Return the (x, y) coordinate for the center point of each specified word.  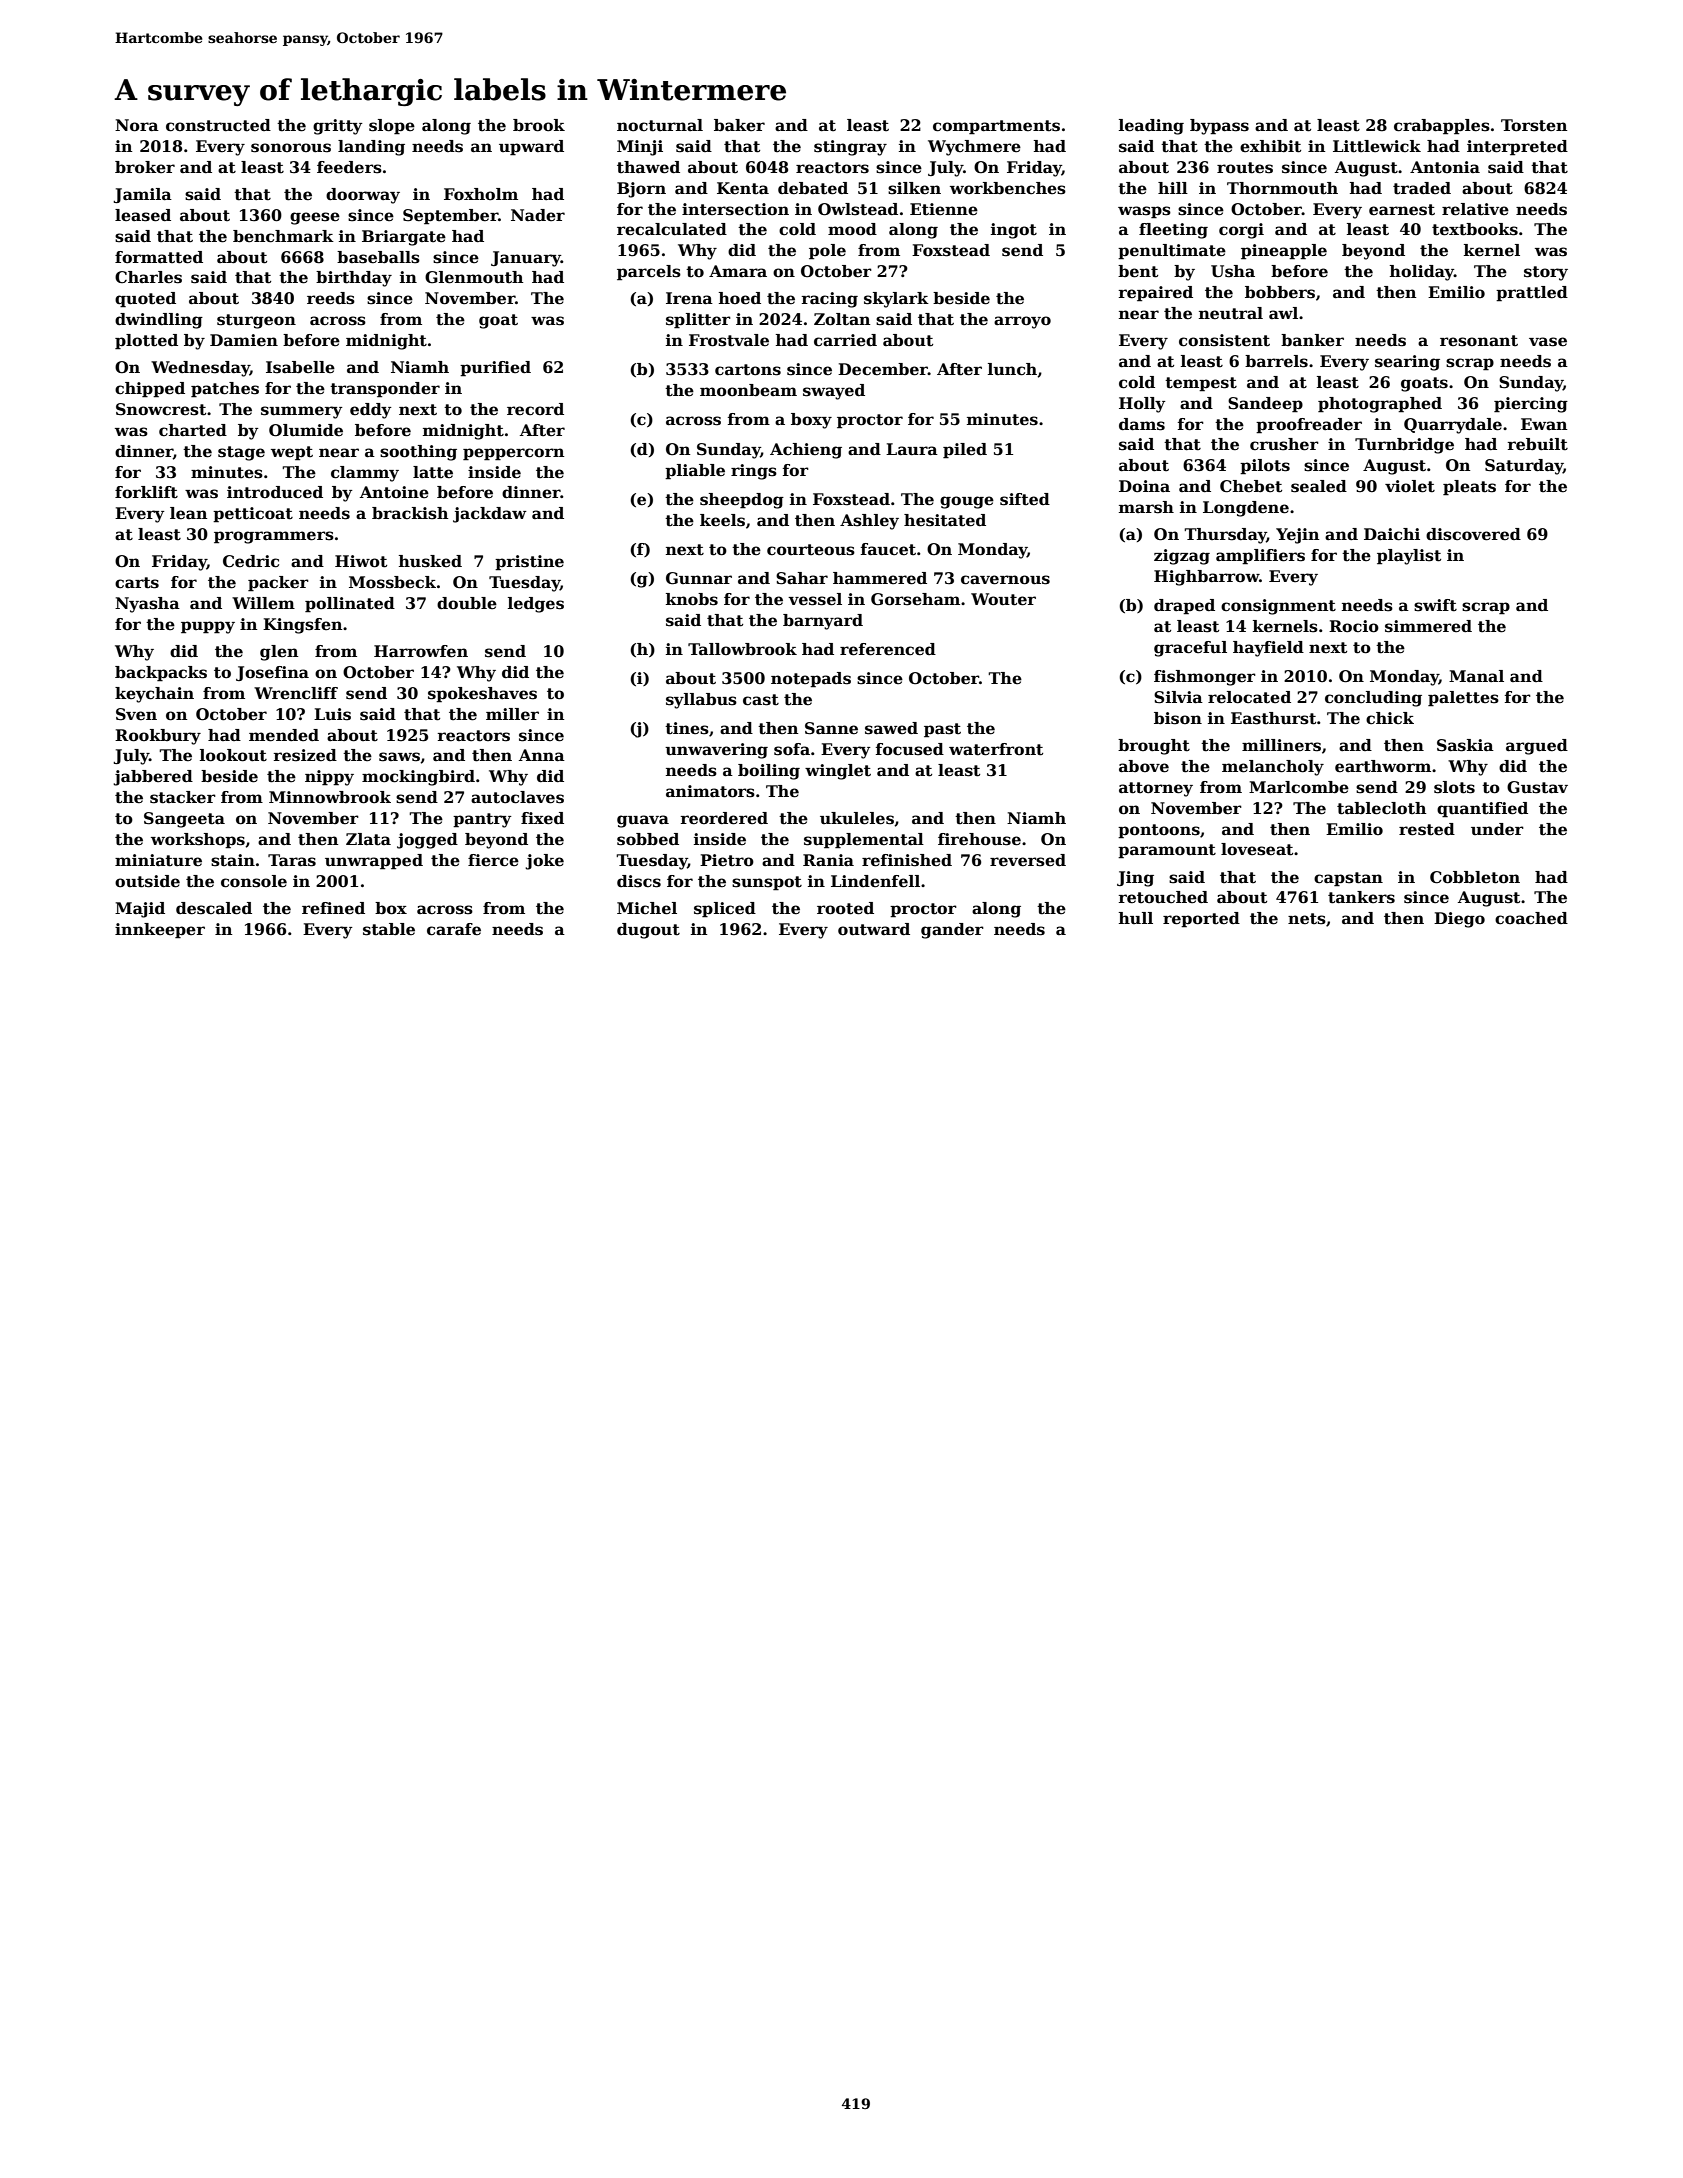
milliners (1281, 745)
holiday (1422, 273)
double (467, 603)
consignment (1278, 607)
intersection (735, 209)
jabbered (153, 778)
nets (1307, 919)
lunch (1012, 369)
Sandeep (1265, 405)
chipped (150, 390)
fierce (493, 860)
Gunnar (699, 578)
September (450, 217)
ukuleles (857, 818)
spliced (725, 910)
